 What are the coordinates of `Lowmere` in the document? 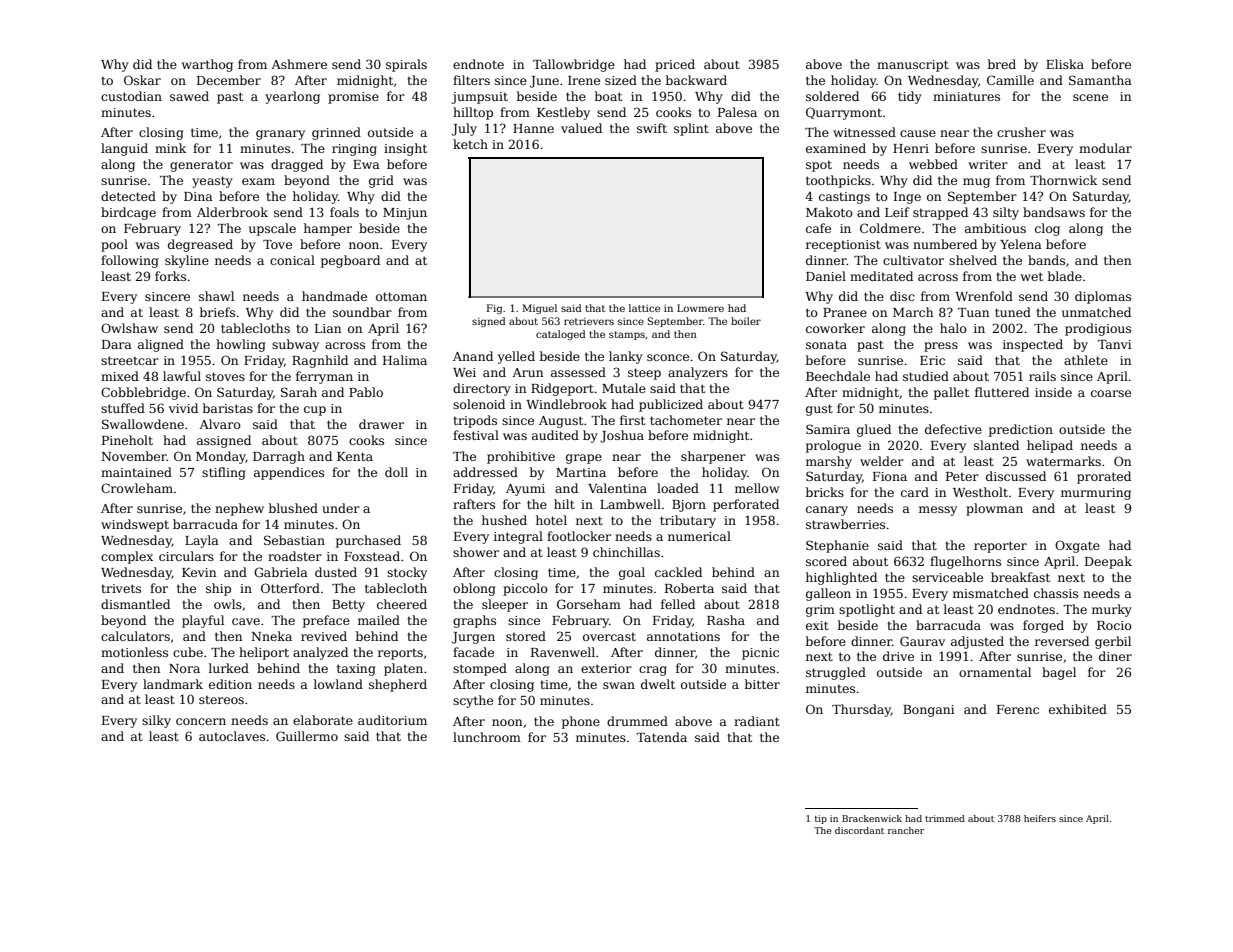 It's located at (700, 308).
